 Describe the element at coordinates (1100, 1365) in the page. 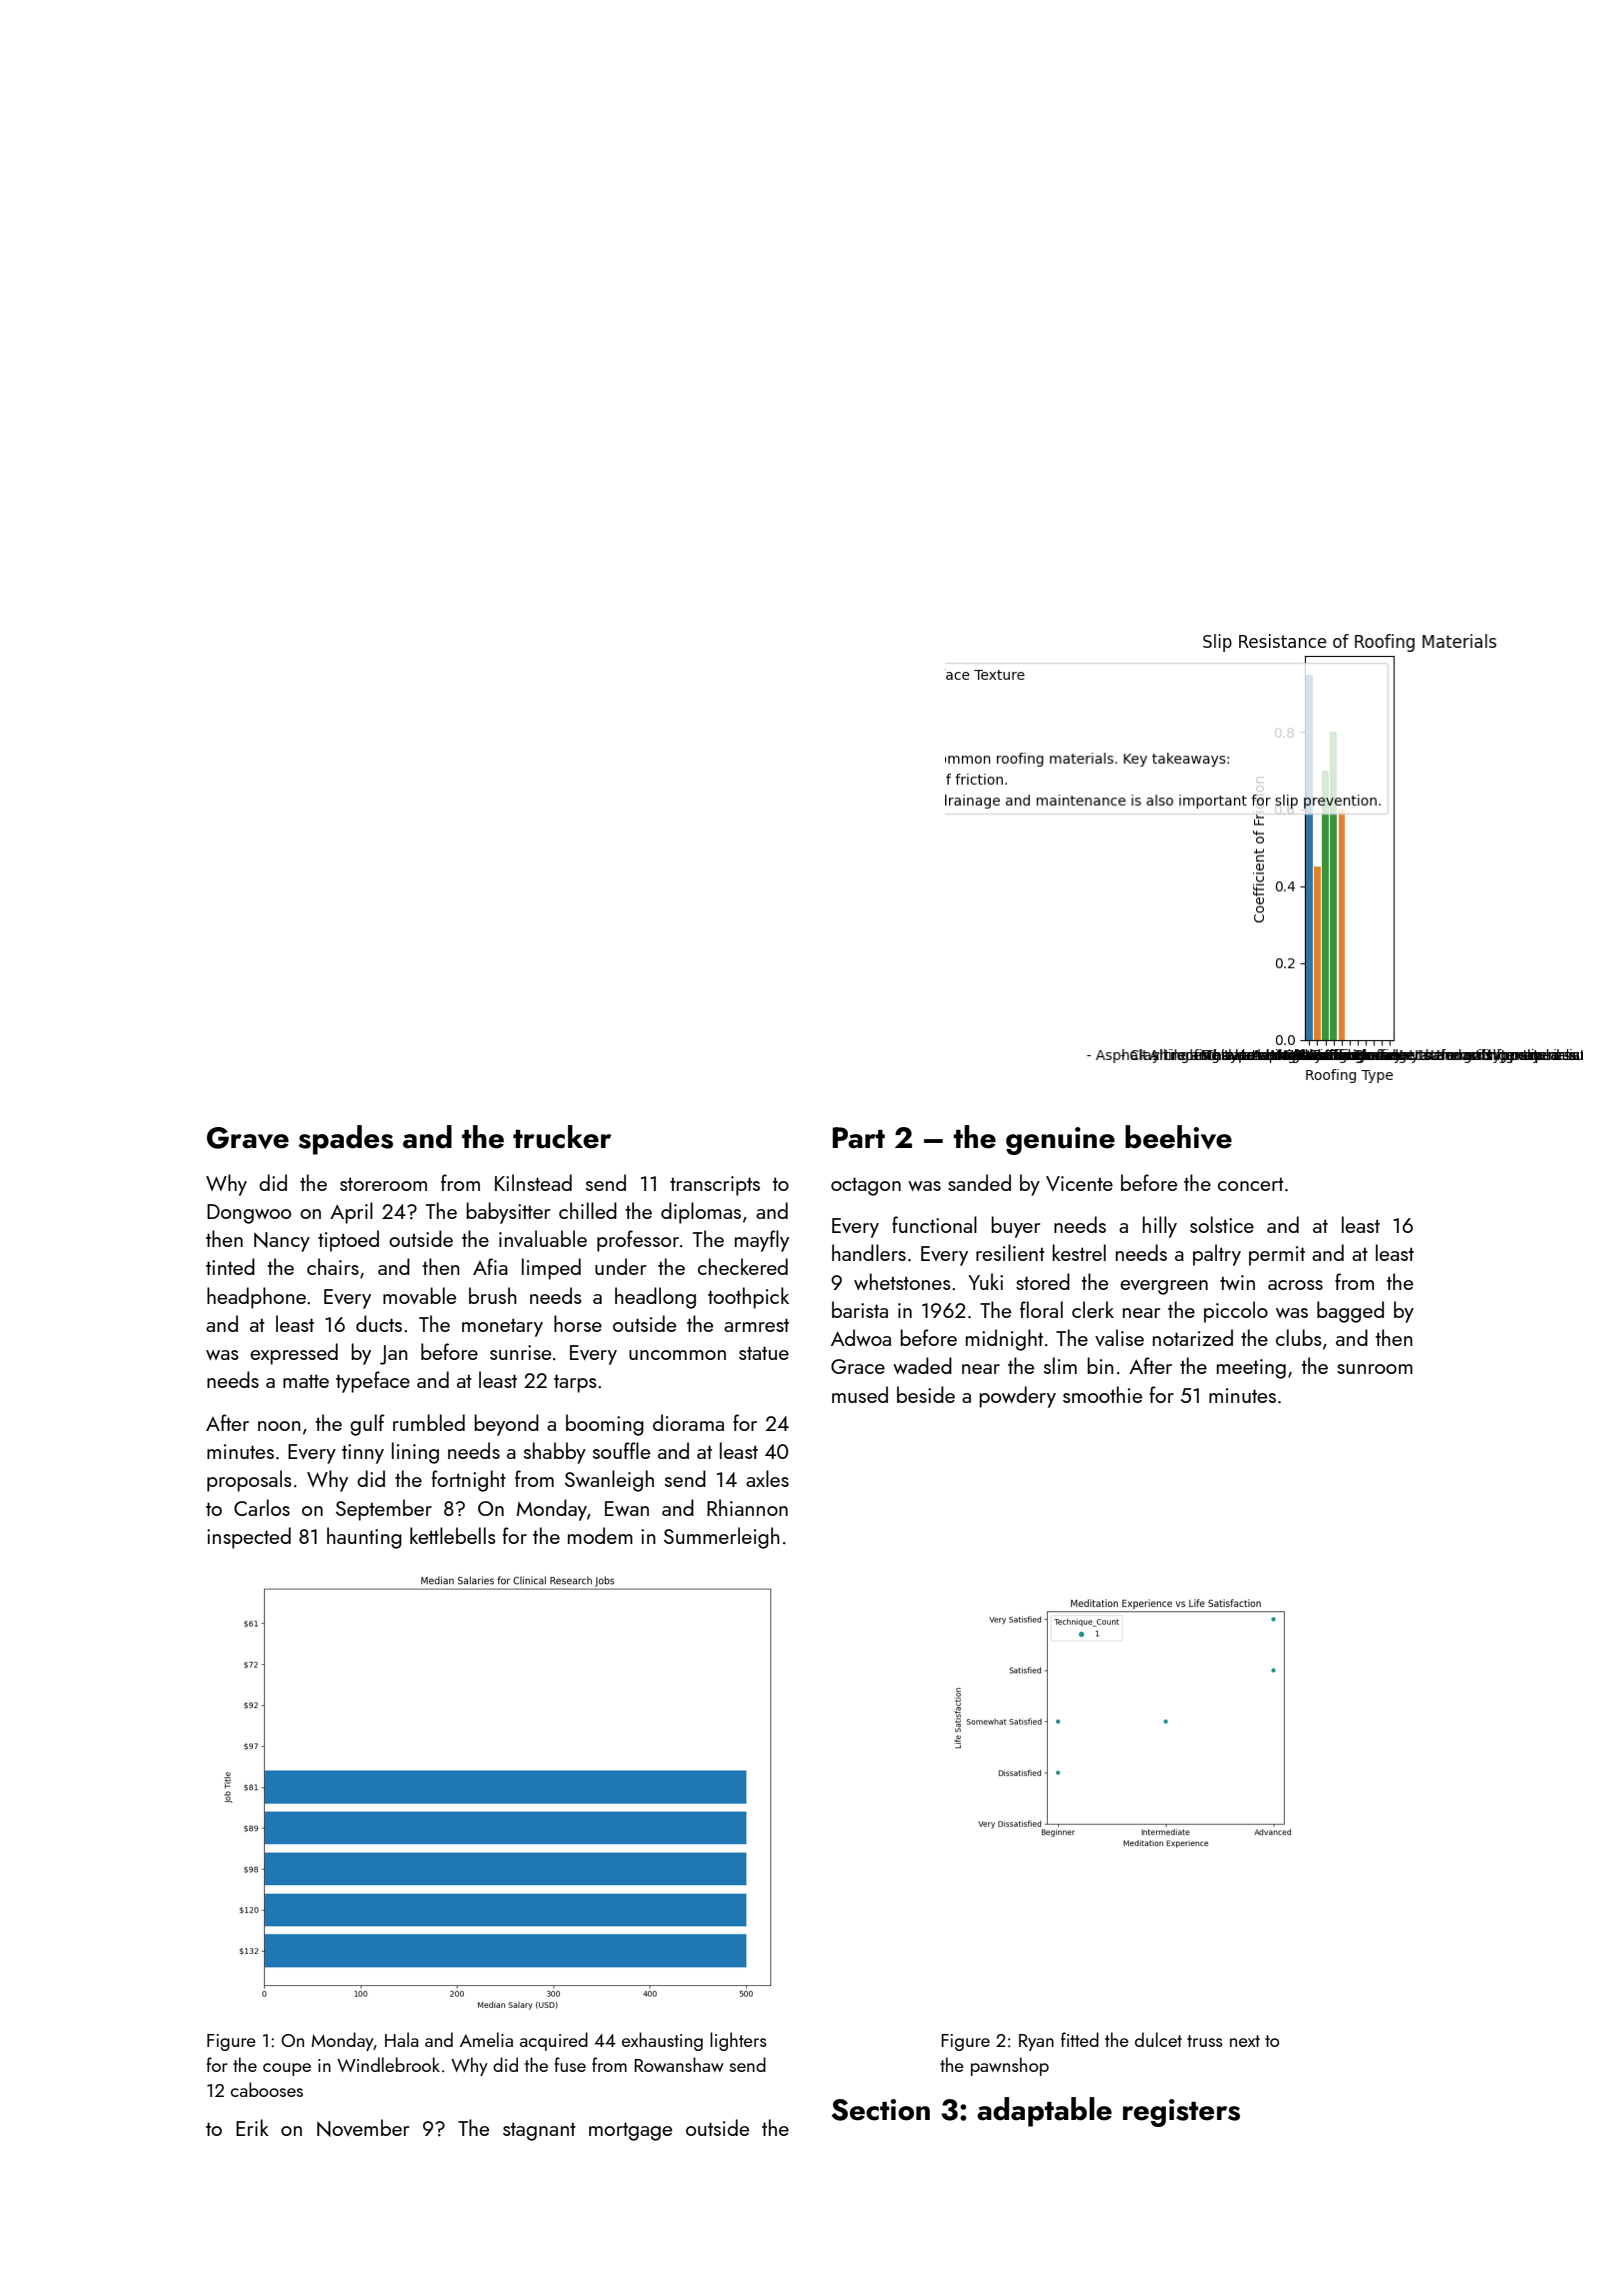

I see `bin` at that location.
